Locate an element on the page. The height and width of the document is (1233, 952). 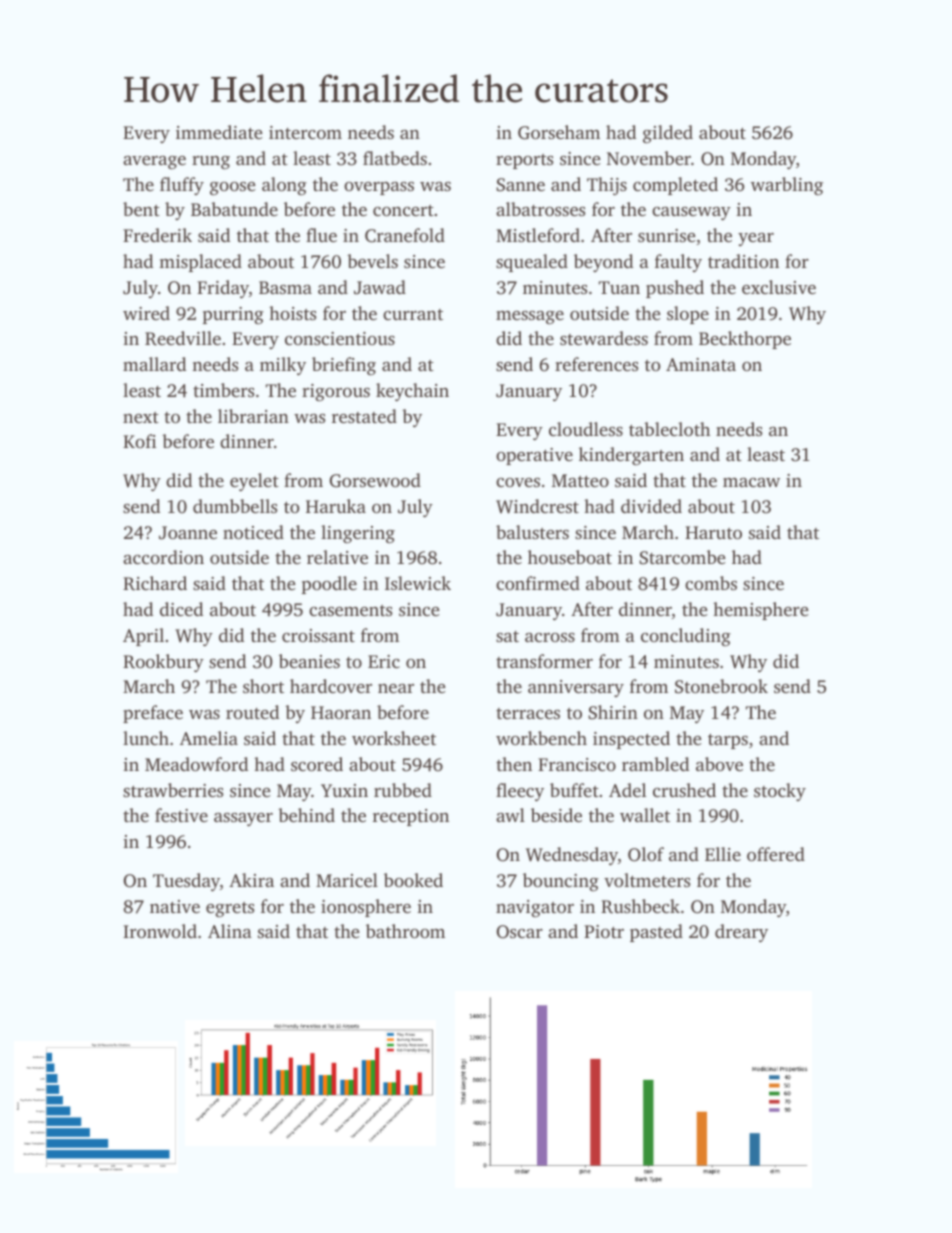
message is located at coordinates (530, 317).
